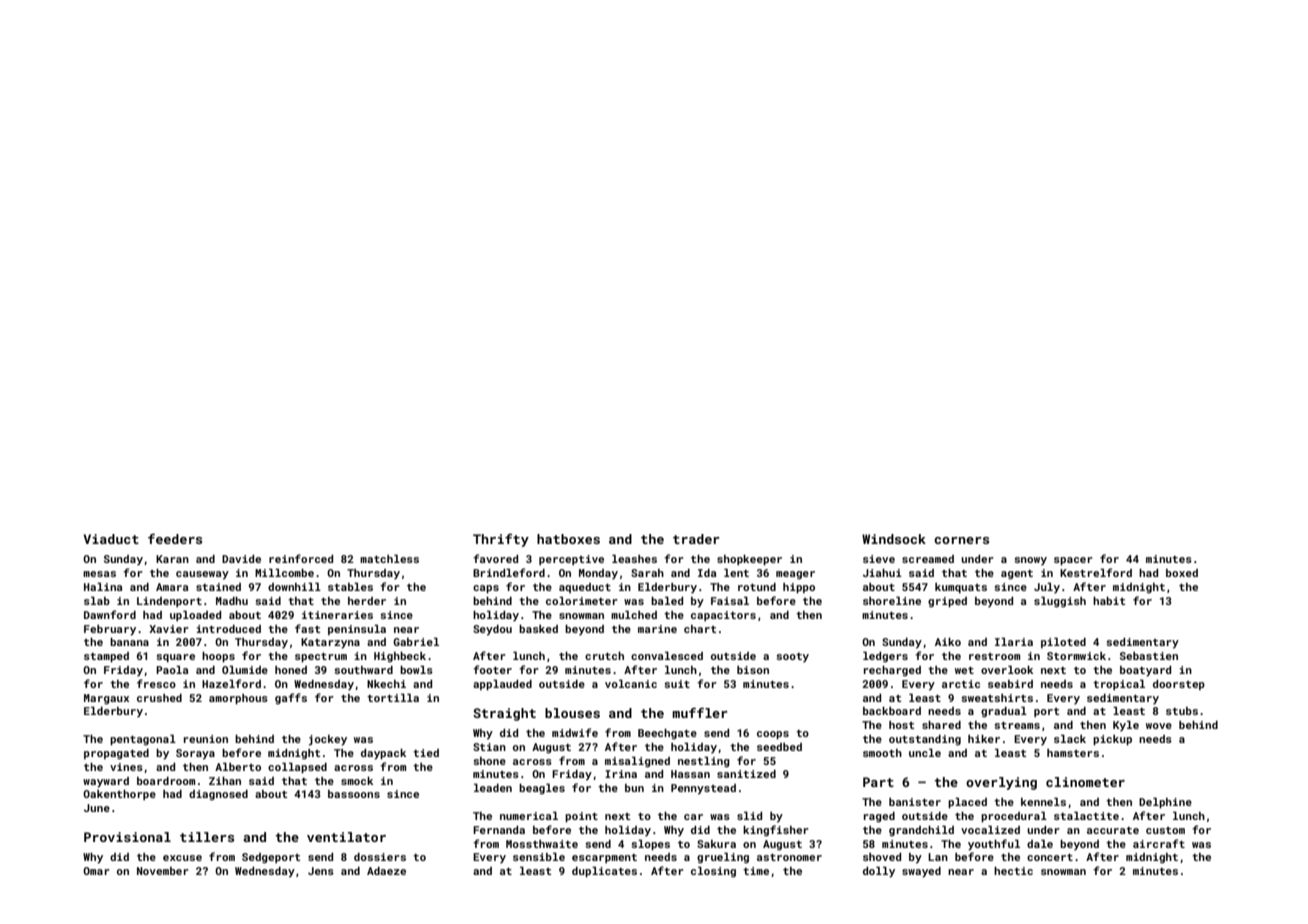  Describe the element at coordinates (492, 630) in the screenshot. I see `Seydou` at that location.
